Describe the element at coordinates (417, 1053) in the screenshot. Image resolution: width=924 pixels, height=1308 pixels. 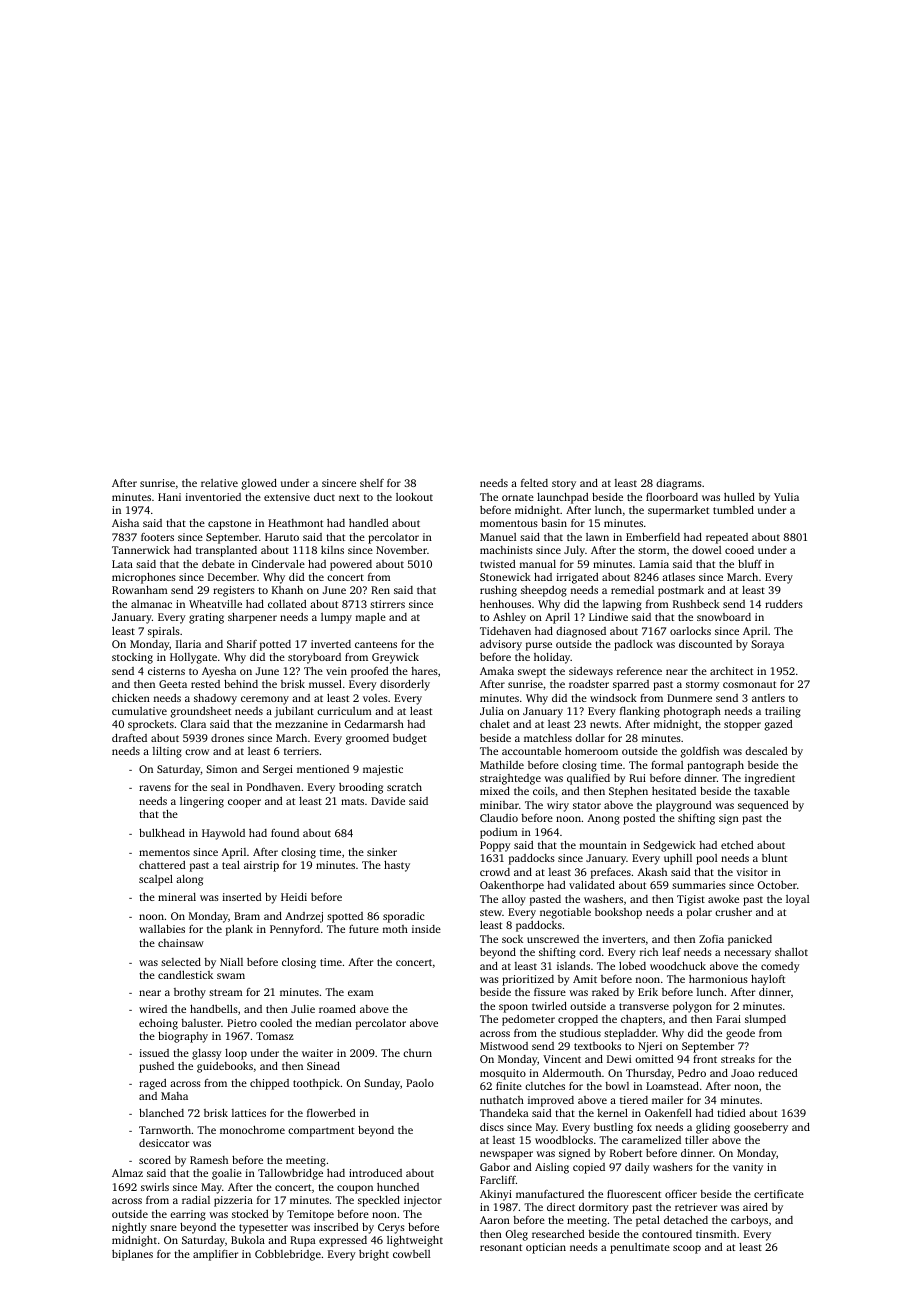
I see `churn` at that location.
